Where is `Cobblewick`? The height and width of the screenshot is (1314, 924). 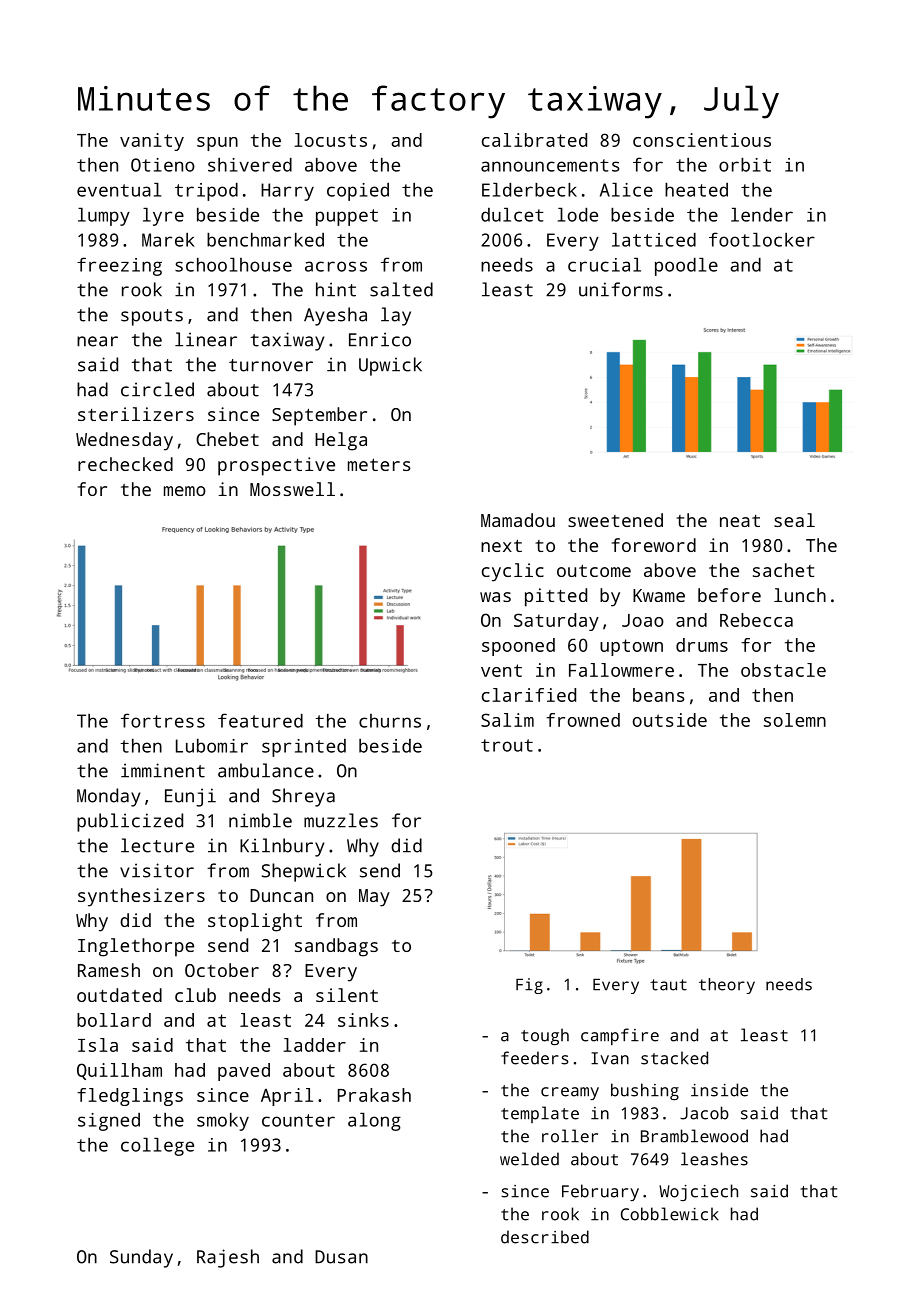 Cobblewick is located at coordinates (670, 1214).
